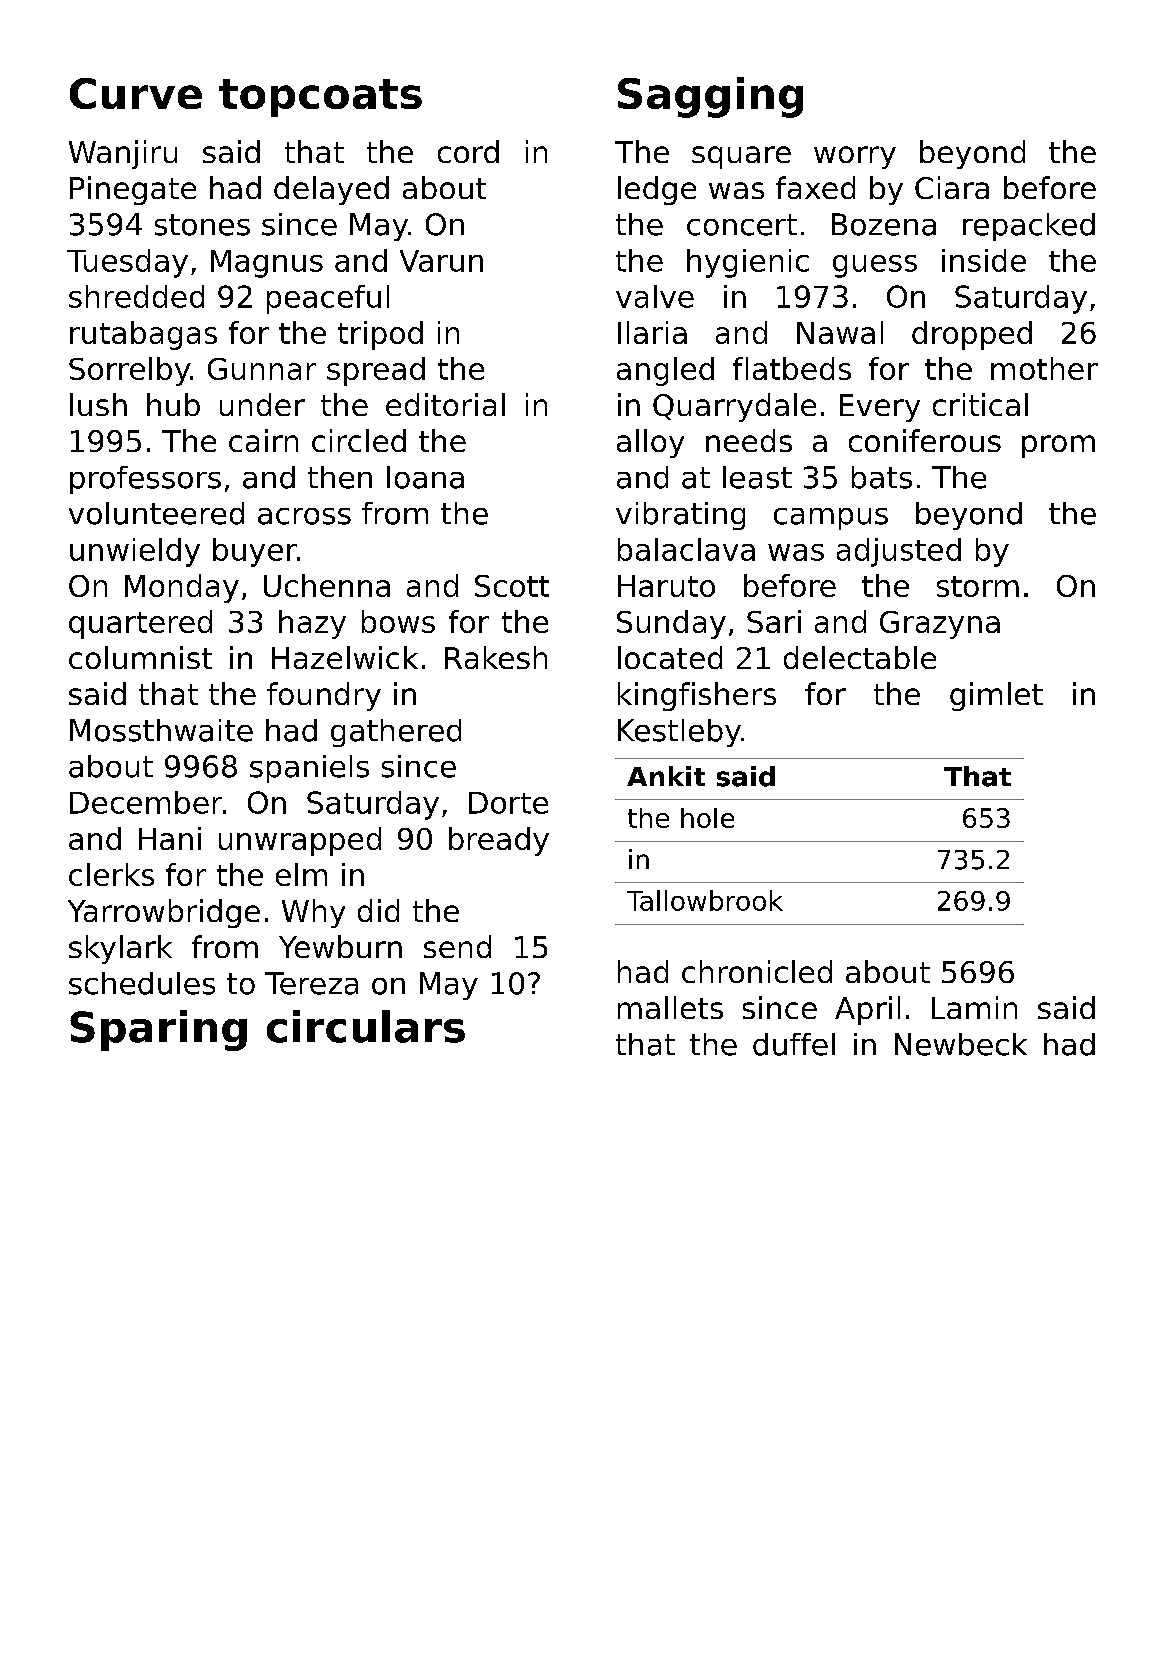  Describe the element at coordinates (899, 552) in the screenshot. I see `adjusted` at that location.
